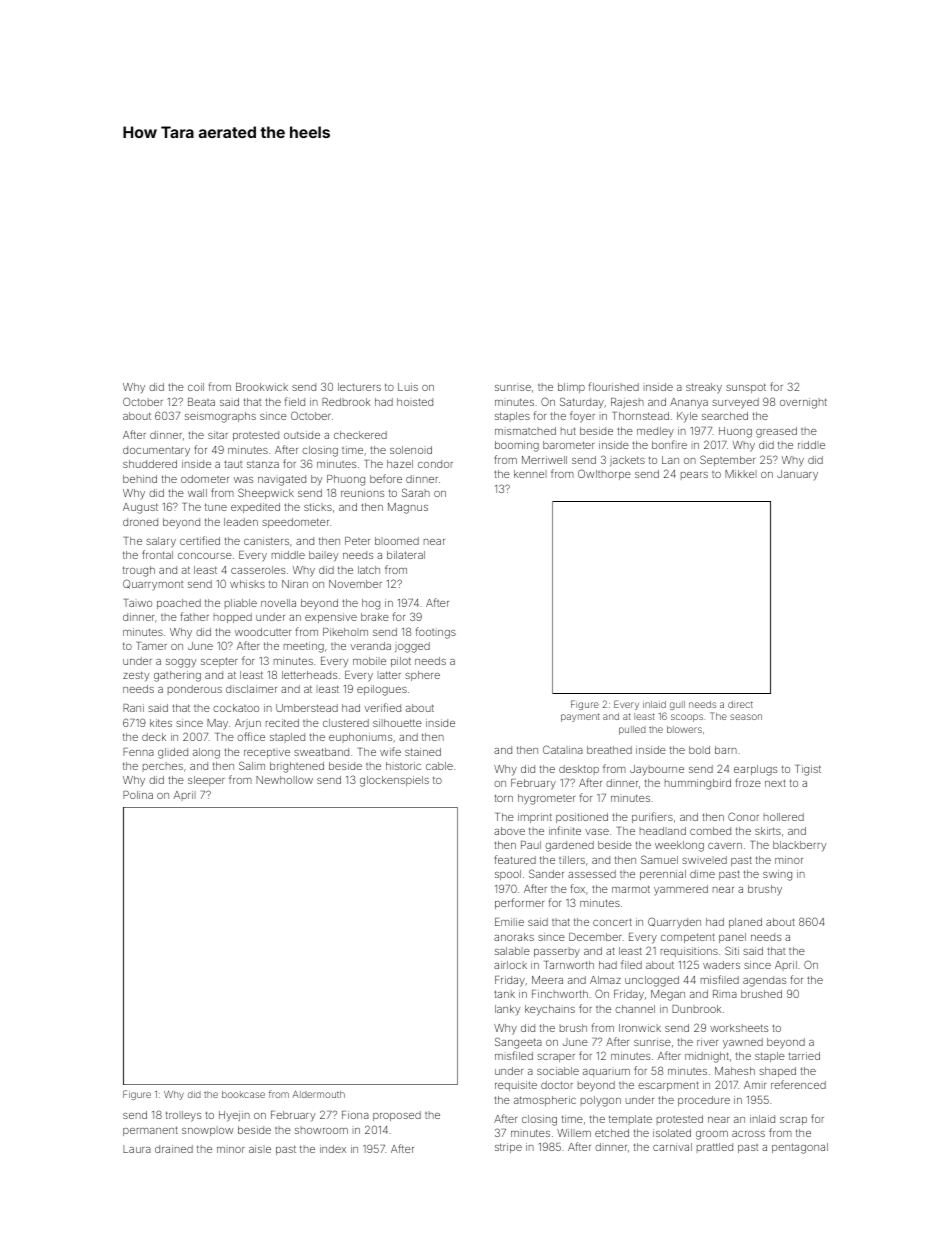 The width and height of the screenshot is (952, 1233). I want to click on Emilie, so click(509, 922).
